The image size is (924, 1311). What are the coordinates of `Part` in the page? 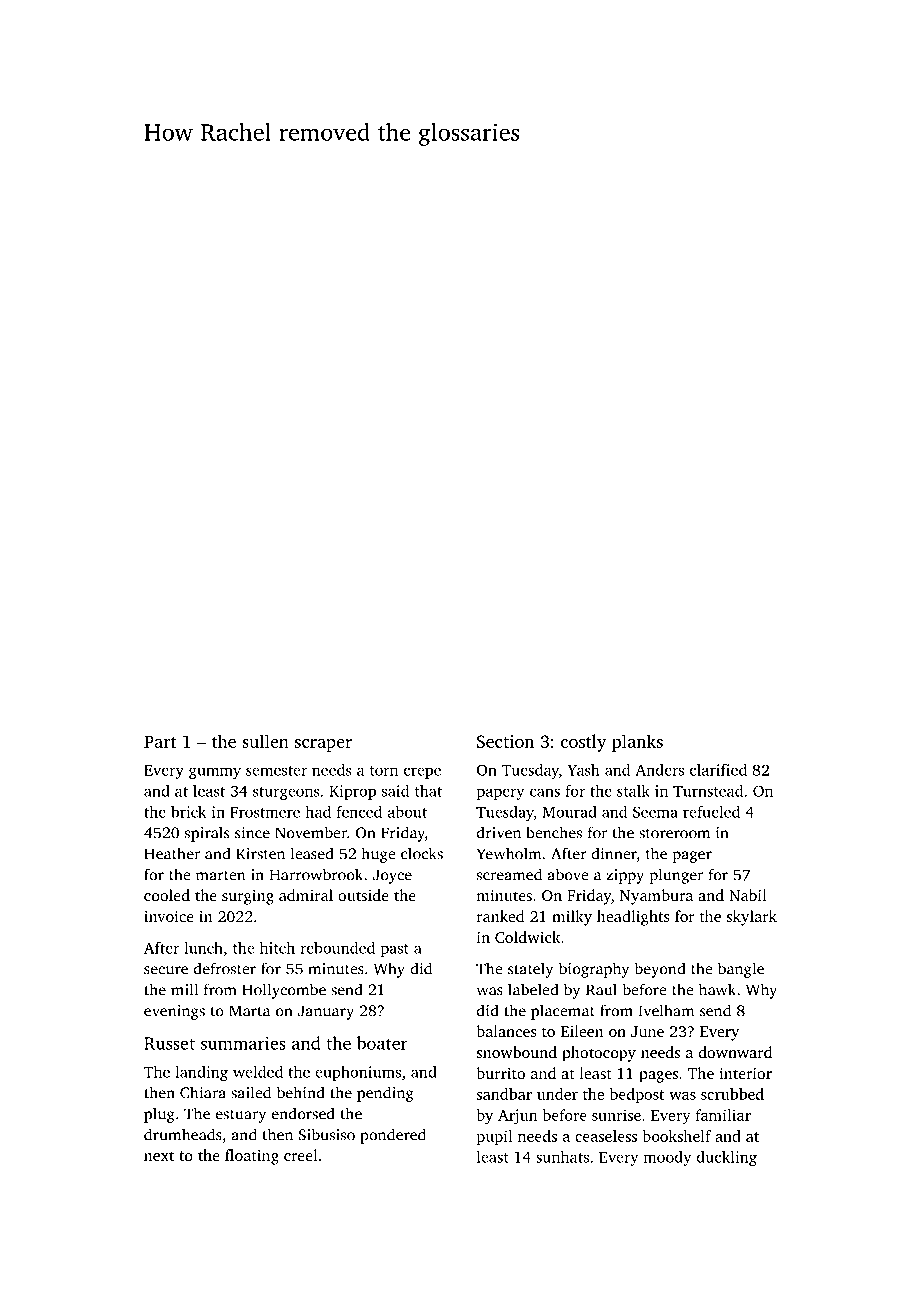 It's located at (160, 741).
